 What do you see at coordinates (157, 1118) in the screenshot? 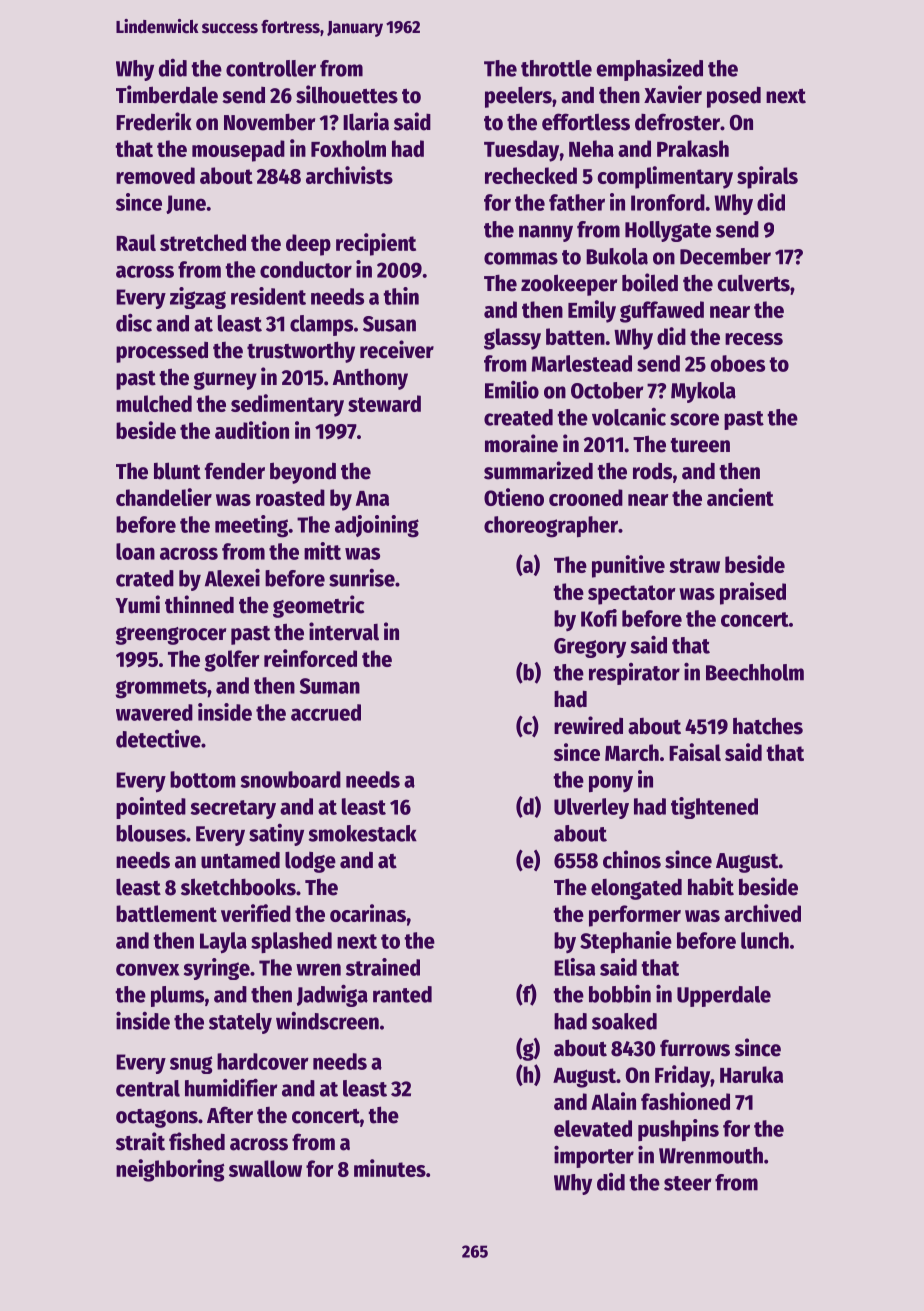
I see `octagons` at bounding box center [157, 1118].
